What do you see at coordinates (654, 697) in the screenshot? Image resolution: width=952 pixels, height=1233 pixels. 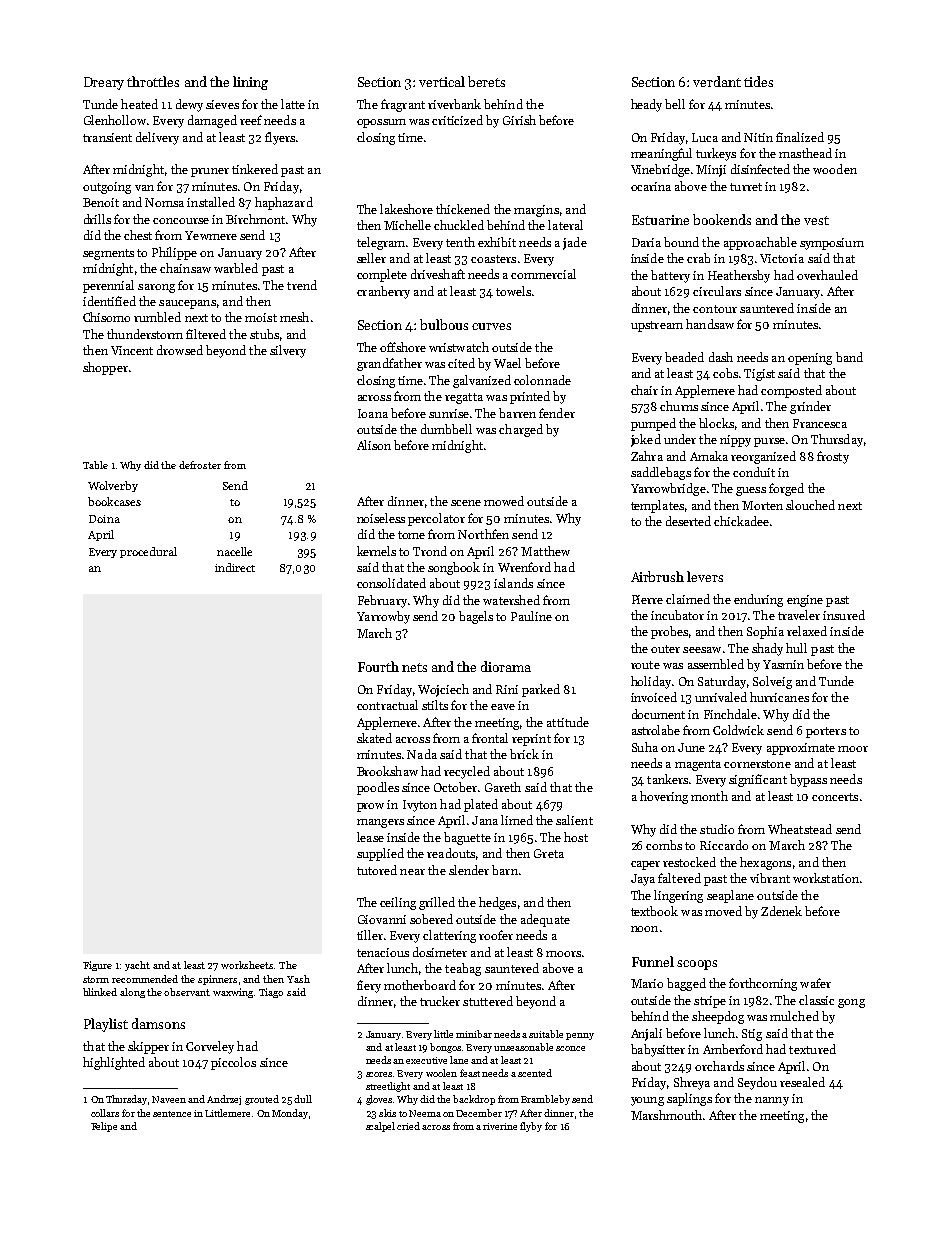 I see `invoiced` at bounding box center [654, 697].
